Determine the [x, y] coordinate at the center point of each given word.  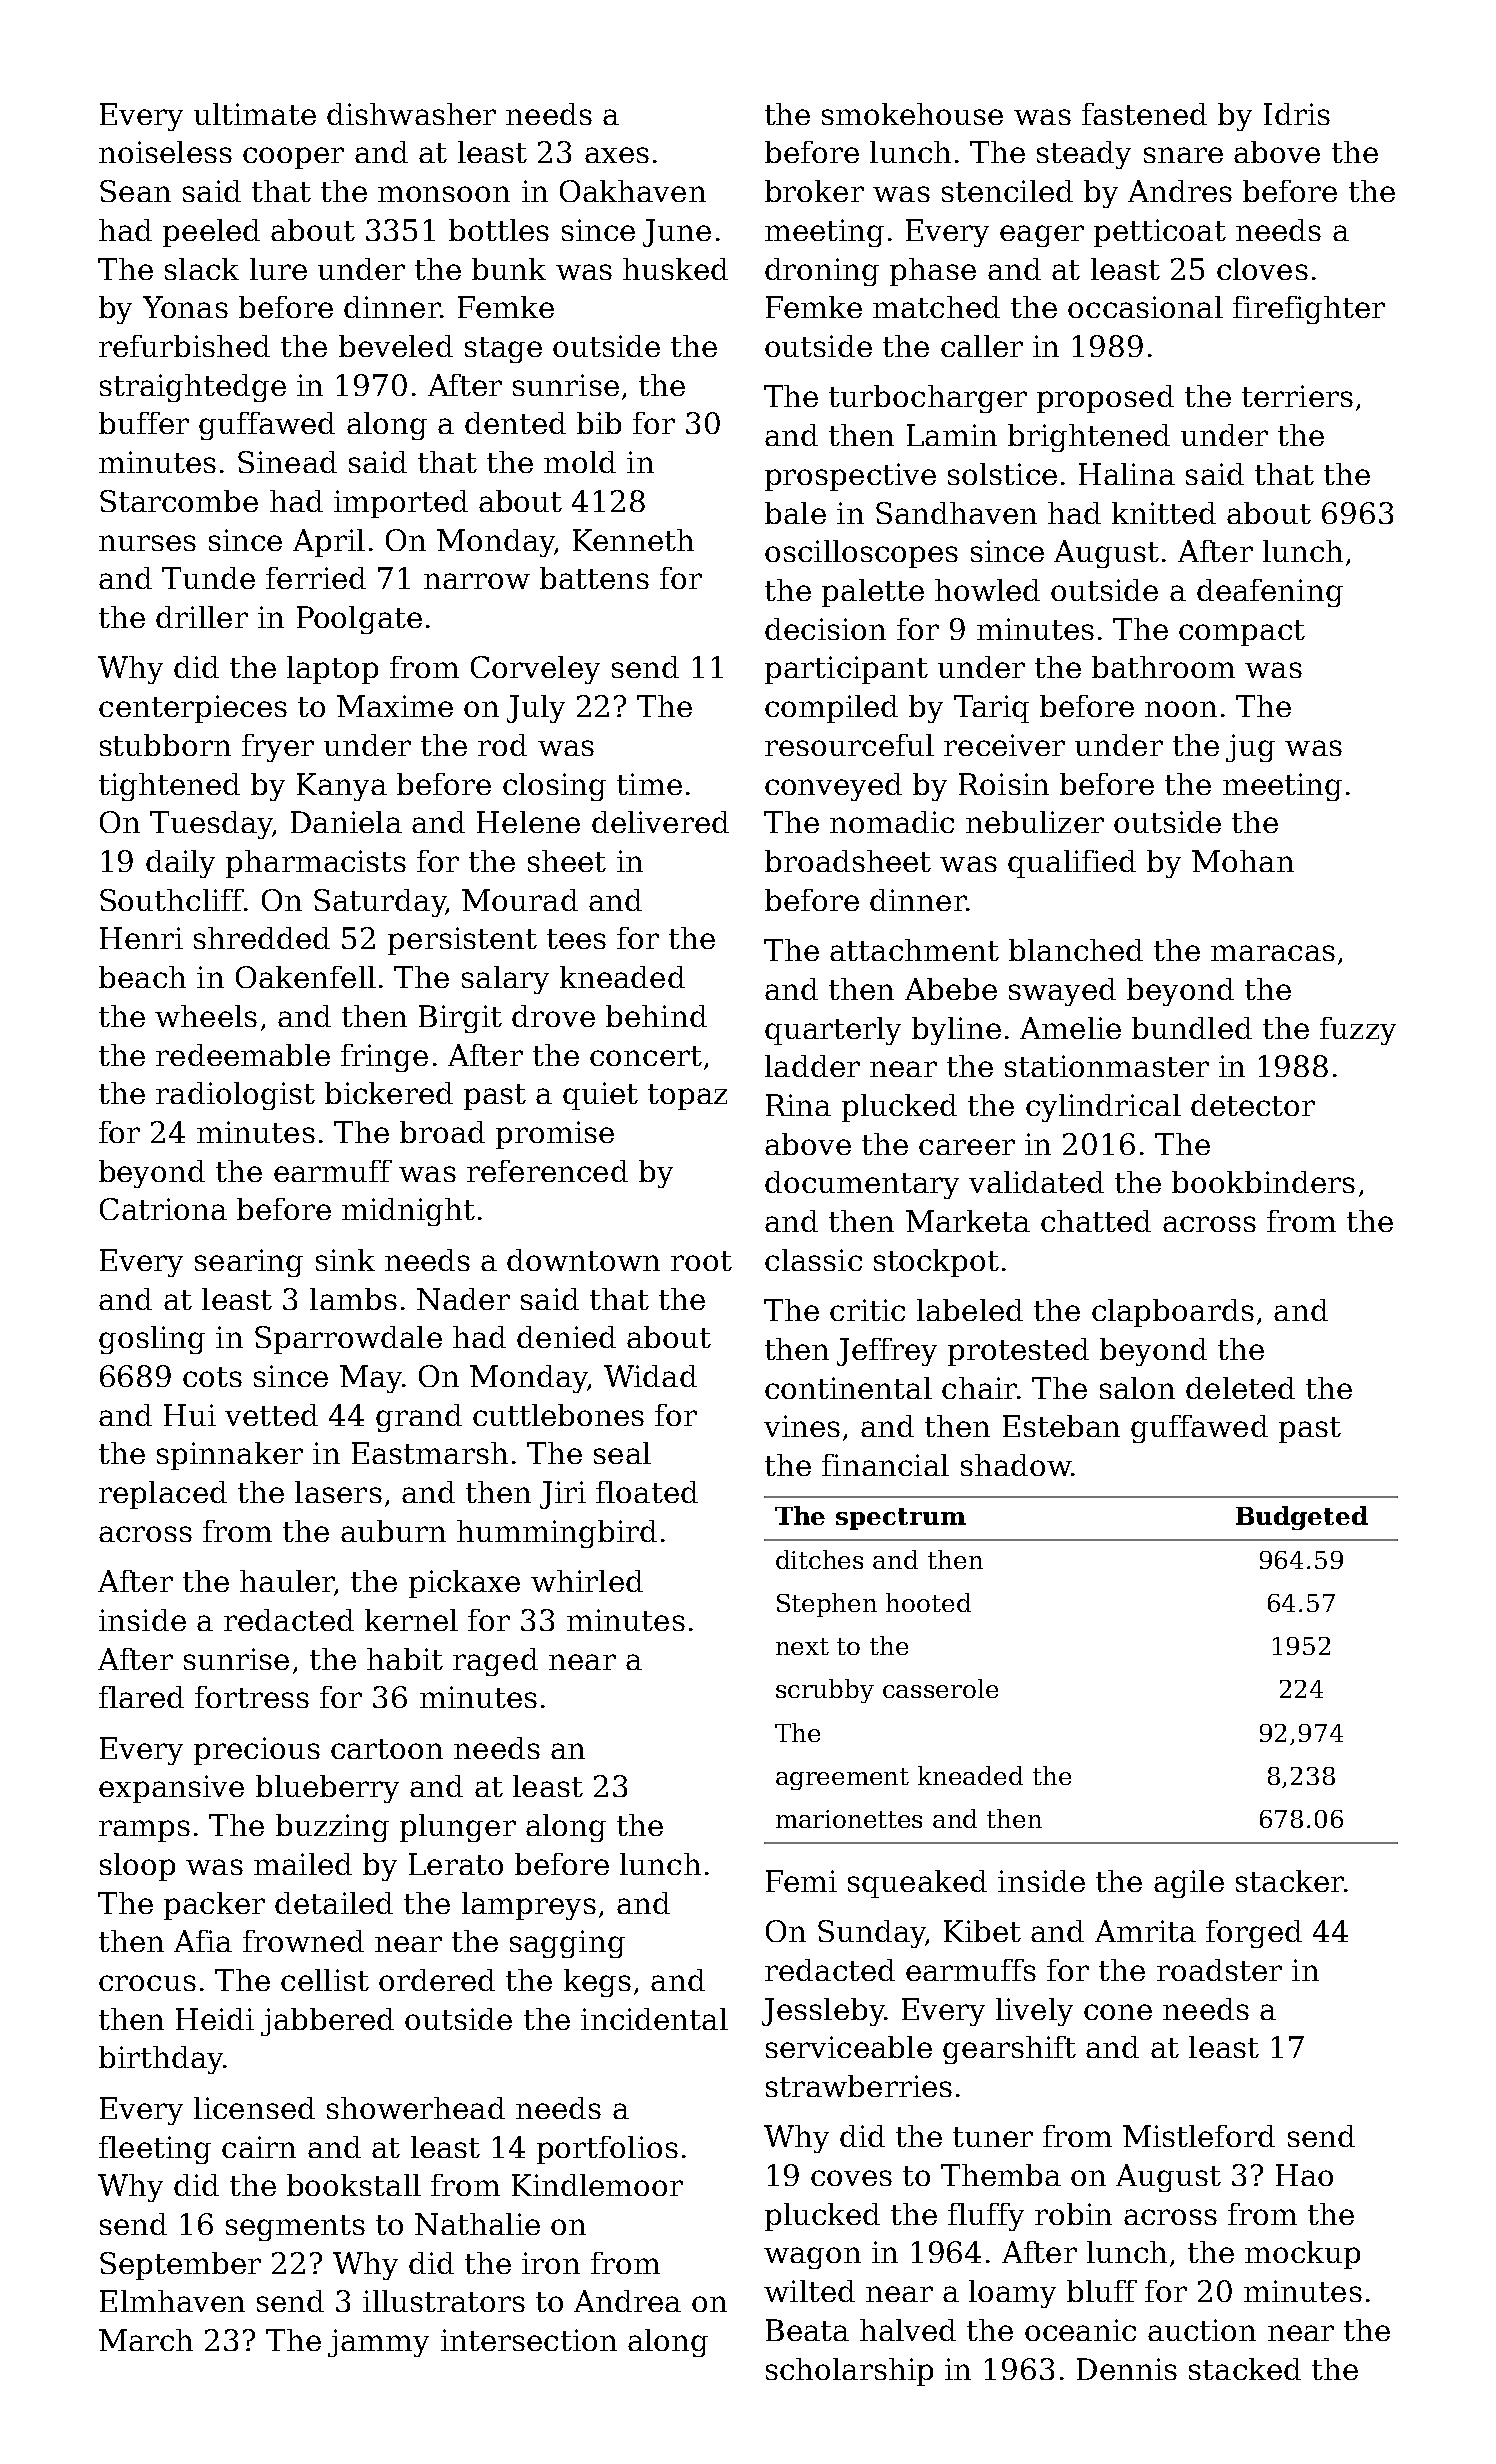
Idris [1297, 114]
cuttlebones [558, 1415]
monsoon [444, 194]
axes [617, 155]
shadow [1016, 1465]
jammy [378, 2343]
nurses [147, 543]
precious [257, 1751]
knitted [1164, 513]
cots [212, 1377]
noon [1181, 709]
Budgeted [1302, 1518]
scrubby [825, 1691]
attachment [914, 950]
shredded [262, 938]
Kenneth [633, 540]
